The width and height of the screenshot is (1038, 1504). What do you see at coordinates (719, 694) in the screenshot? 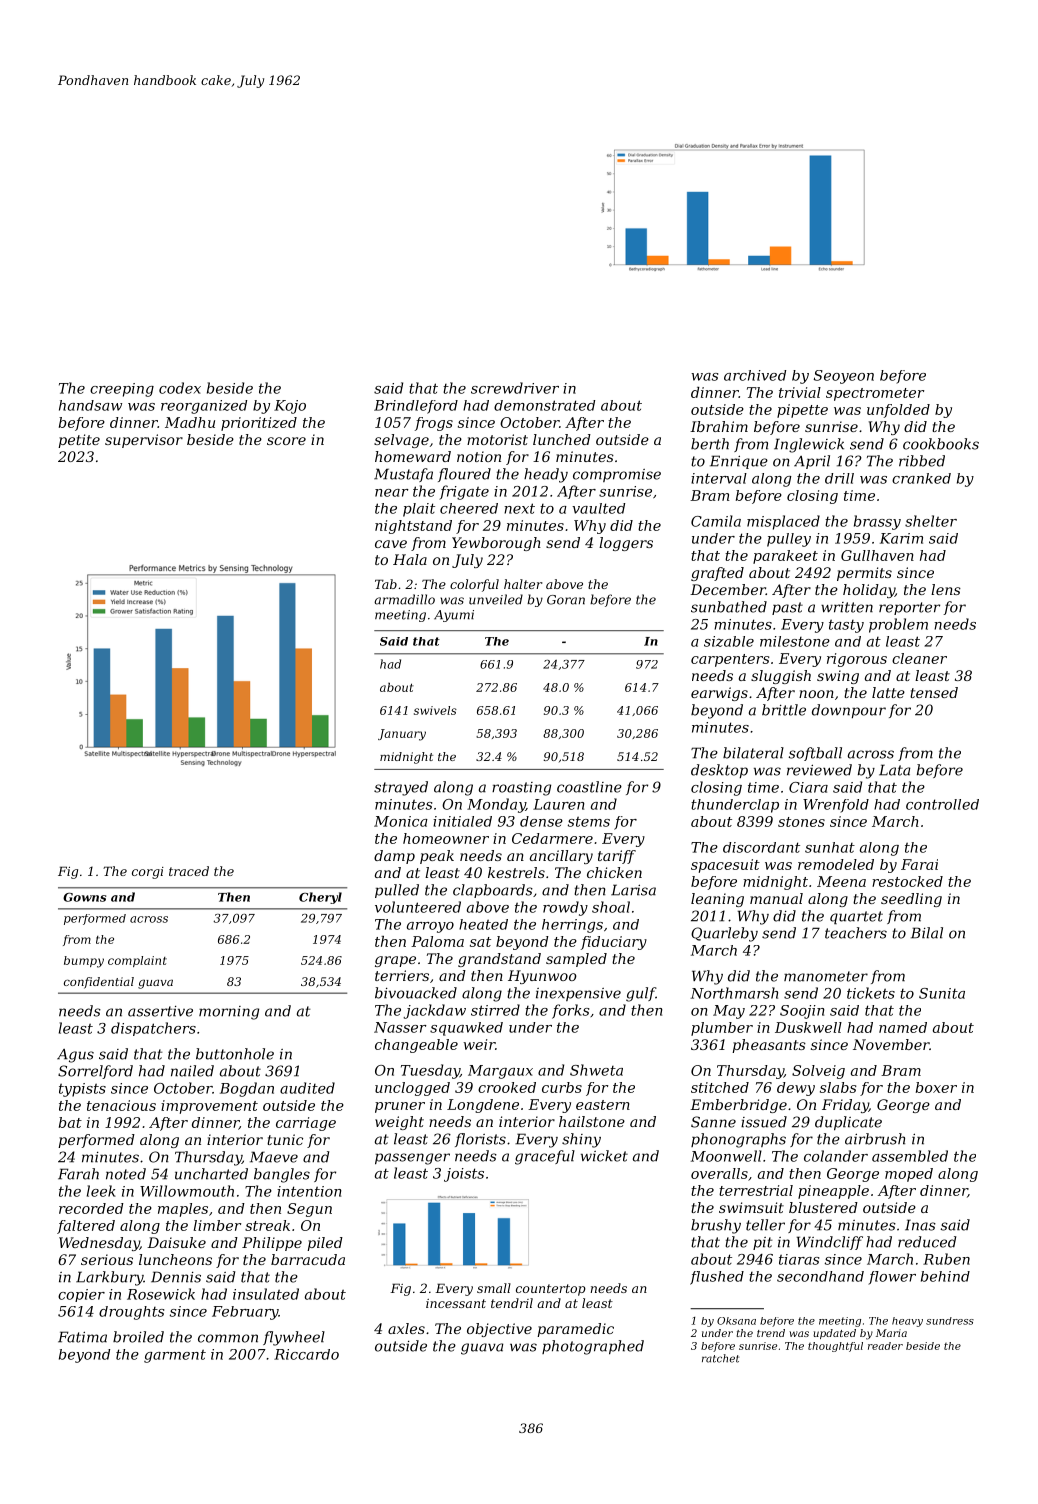
I see `earwigs` at bounding box center [719, 694].
